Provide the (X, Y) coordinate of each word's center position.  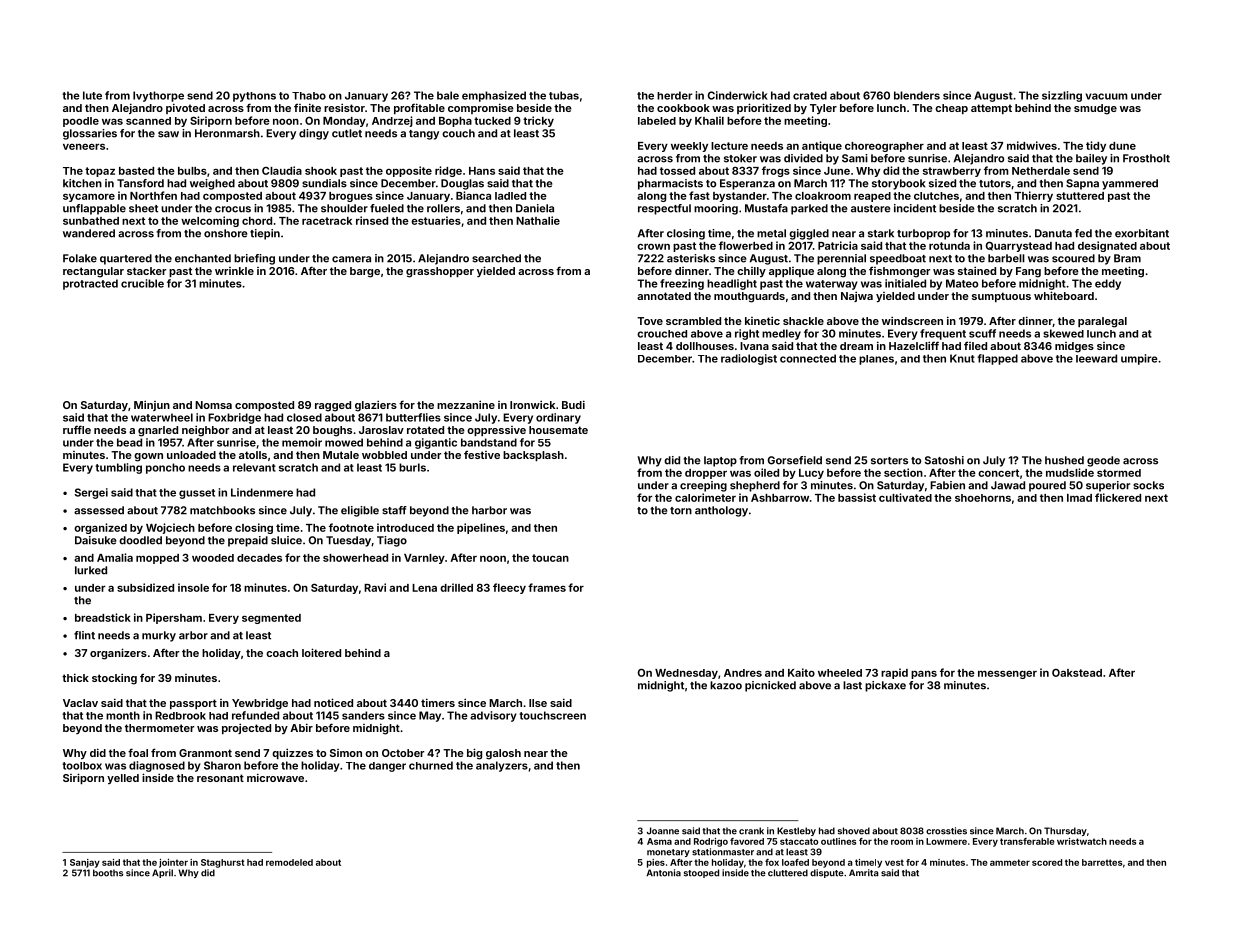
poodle (81, 122)
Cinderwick (738, 95)
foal (138, 752)
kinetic (762, 320)
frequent (943, 334)
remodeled (289, 862)
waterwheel (162, 417)
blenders (917, 95)
